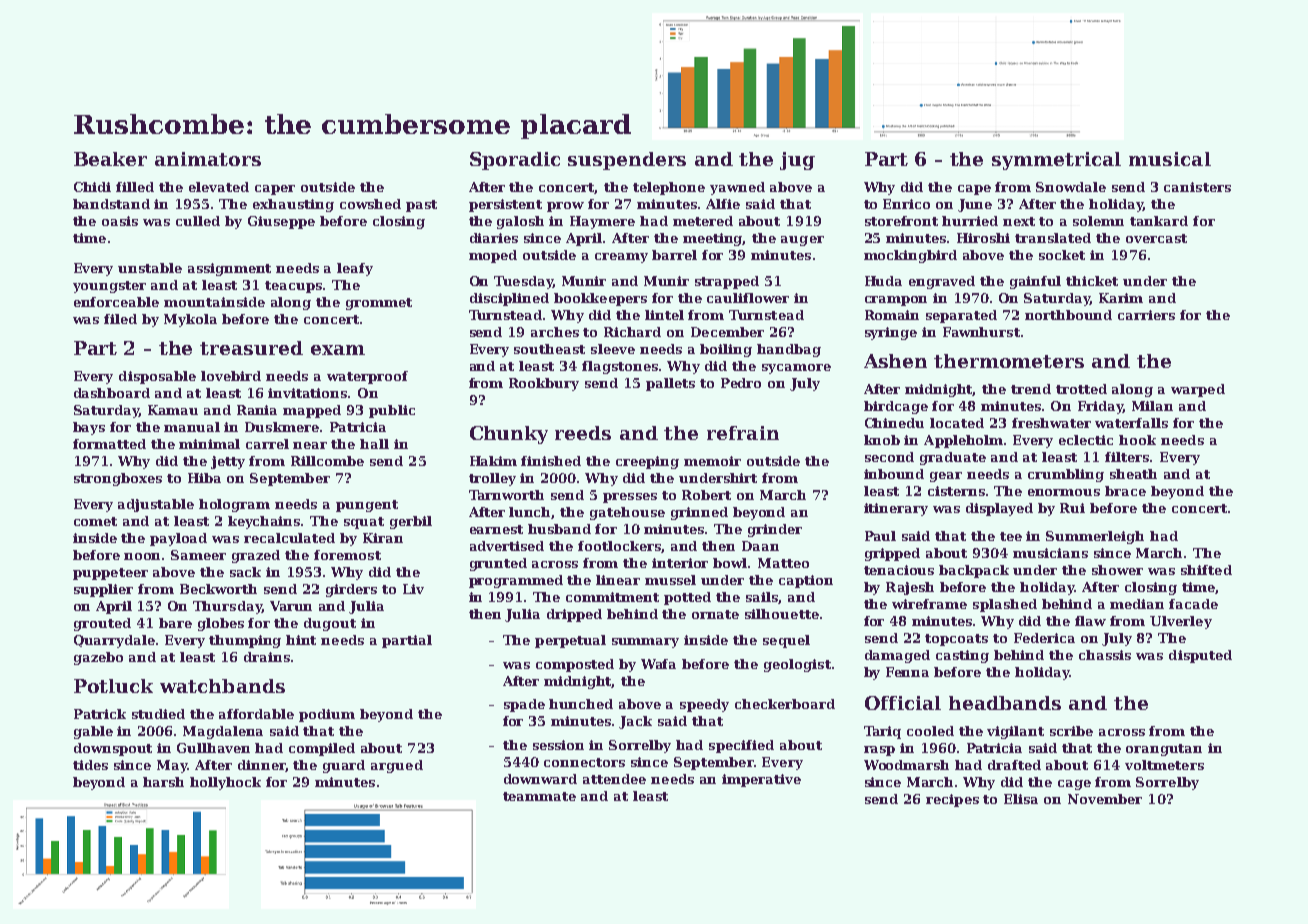  Describe the element at coordinates (558, 745) in the screenshot. I see `session` at that location.
